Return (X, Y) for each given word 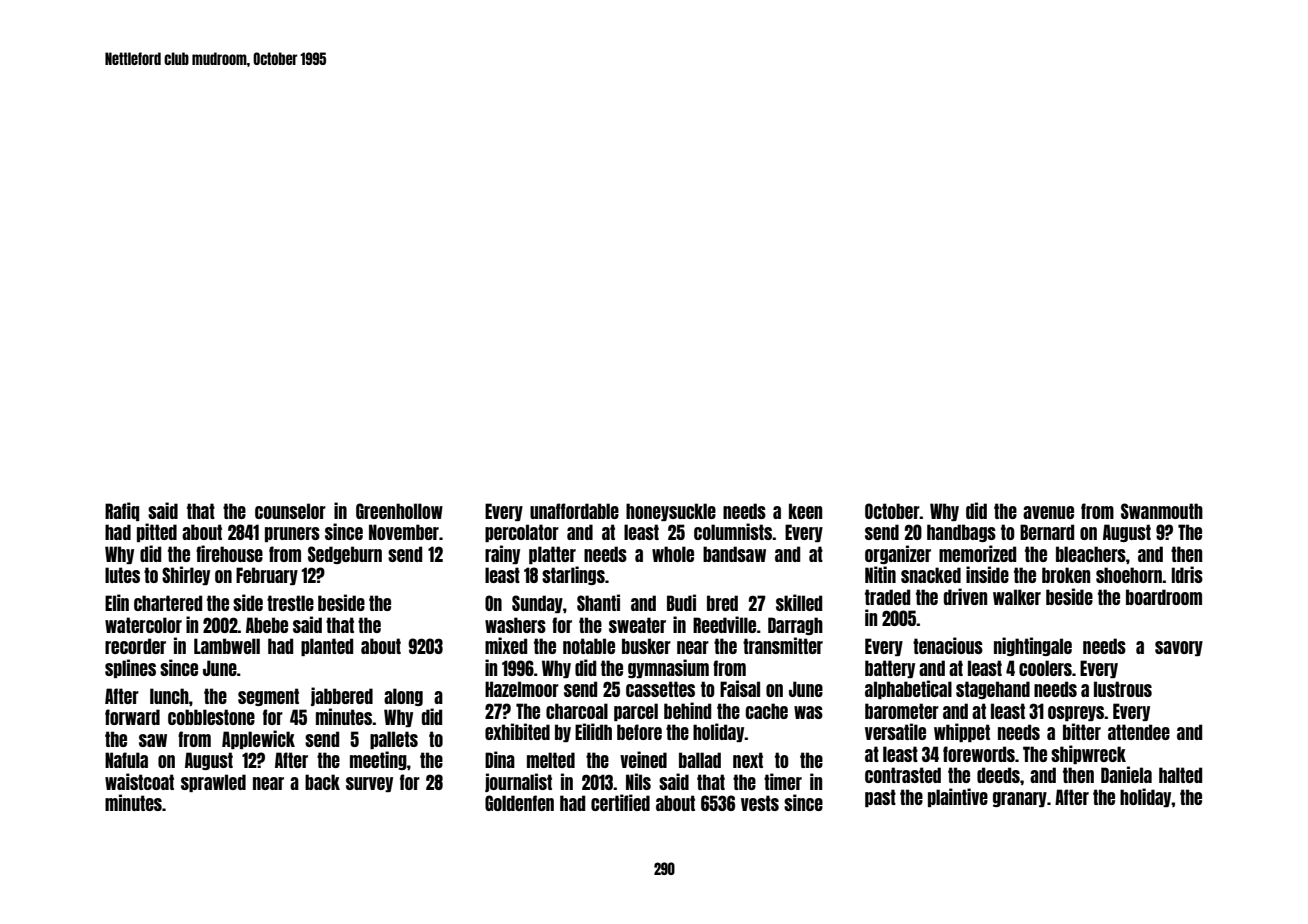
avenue (1048, 512)
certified (620, 802)
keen (805, 511)
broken (1066, 575)
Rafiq (122, 511)
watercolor (143, 625)
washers (515, 625)
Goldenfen (519, 803)
